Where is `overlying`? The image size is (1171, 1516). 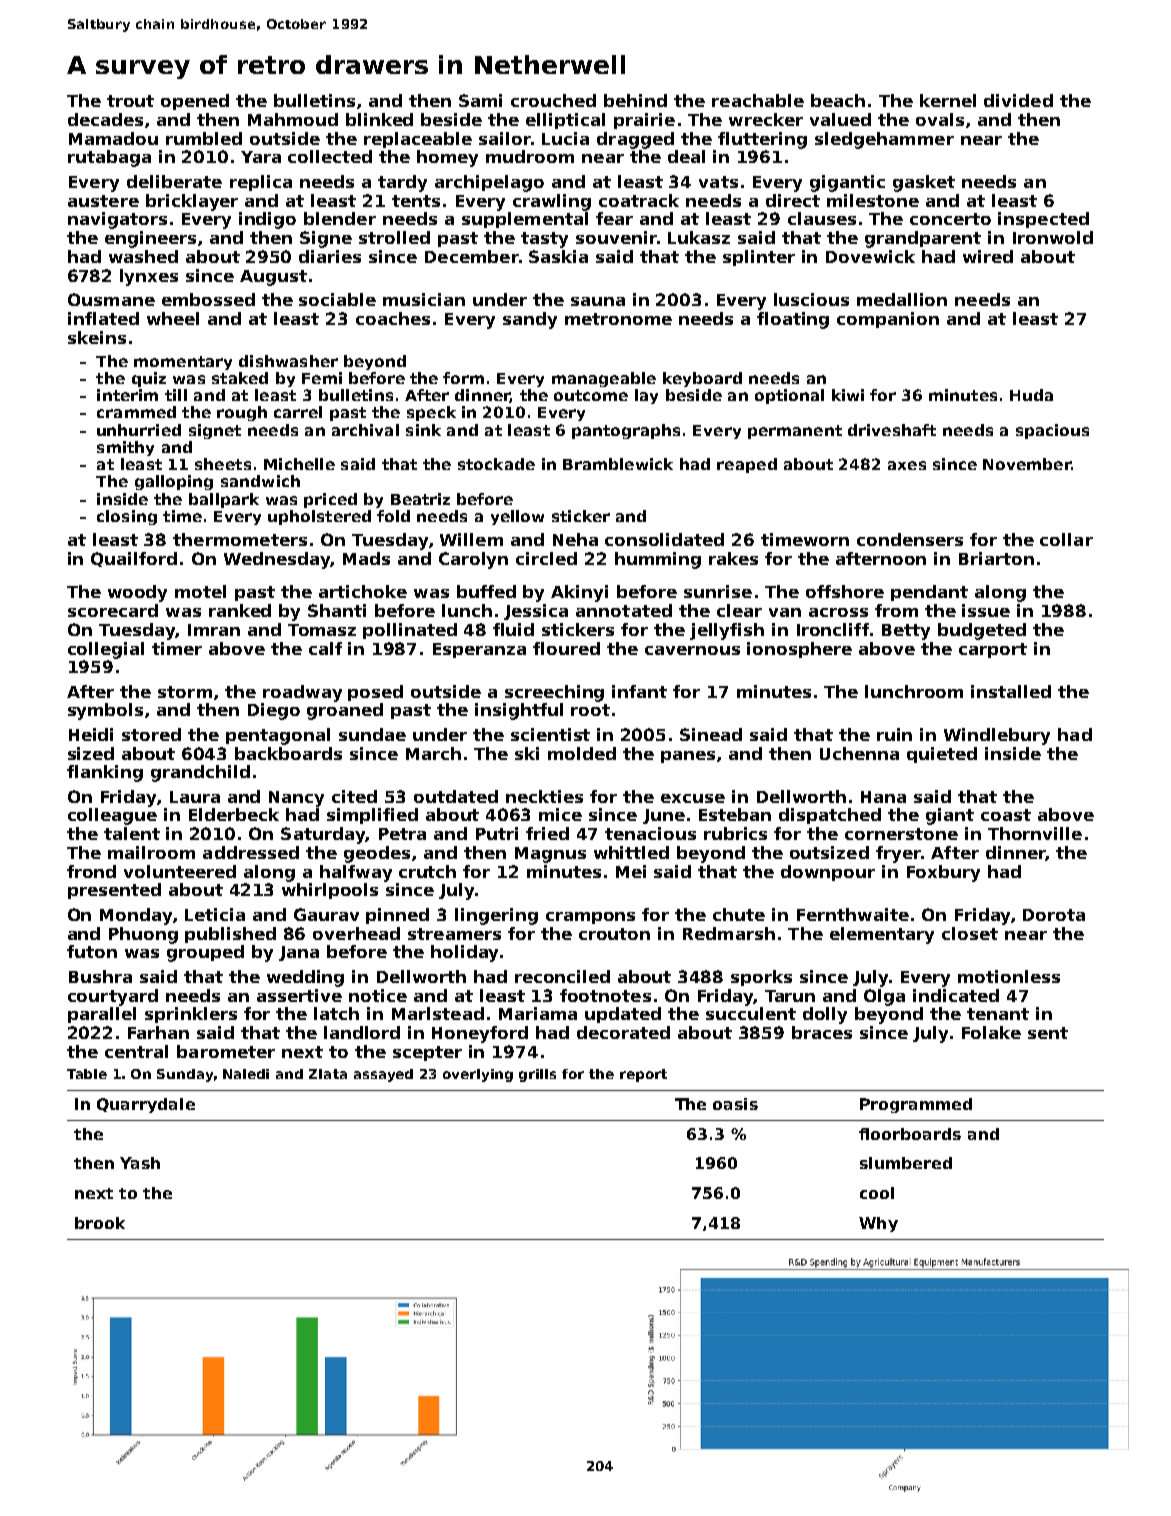 overlying is located at coordinates (478, 1075).
